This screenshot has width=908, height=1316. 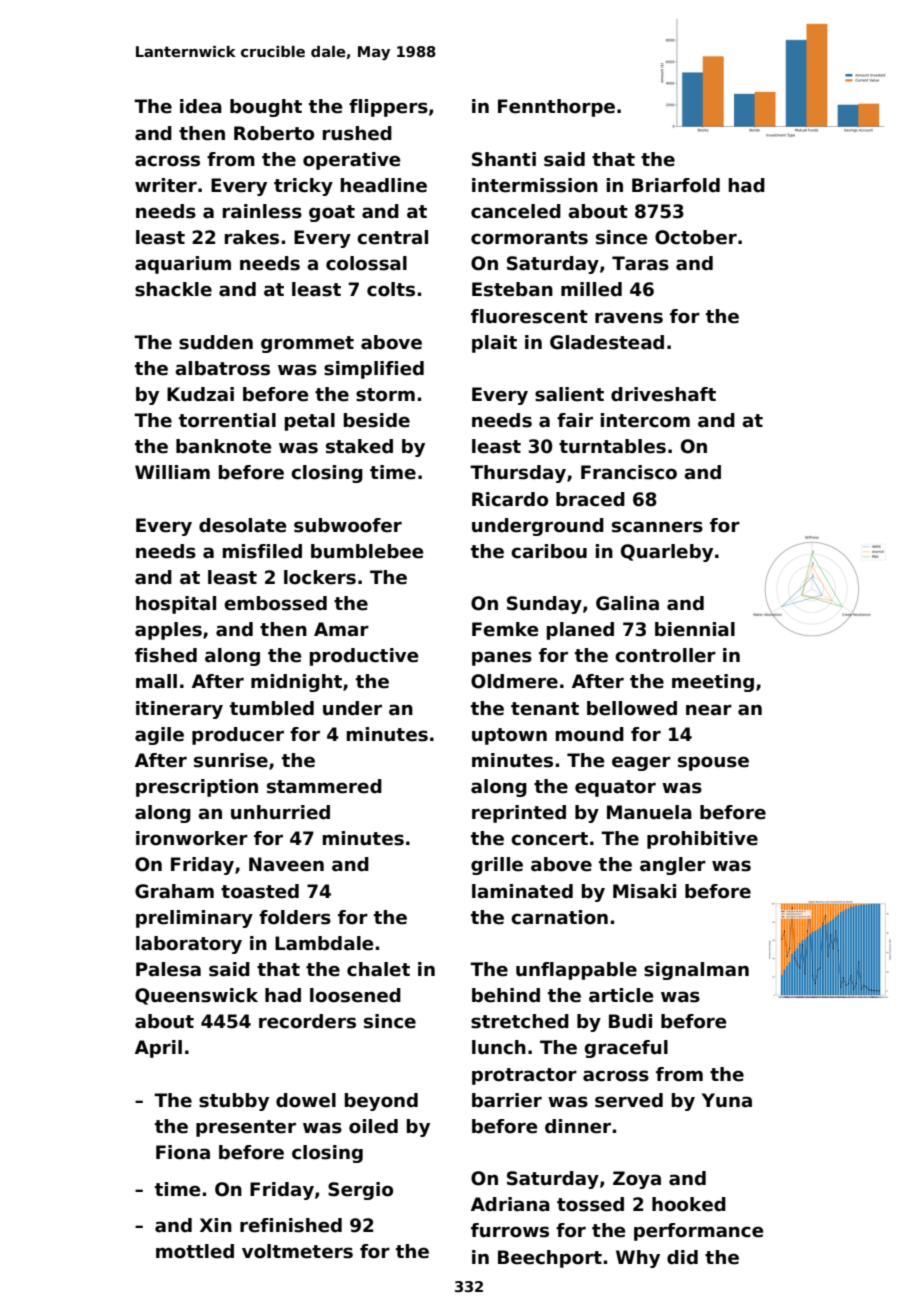 What do you see at coordinates (201, 106) in the screenshot?
I see `idea` at bounding box center [201, 106].
